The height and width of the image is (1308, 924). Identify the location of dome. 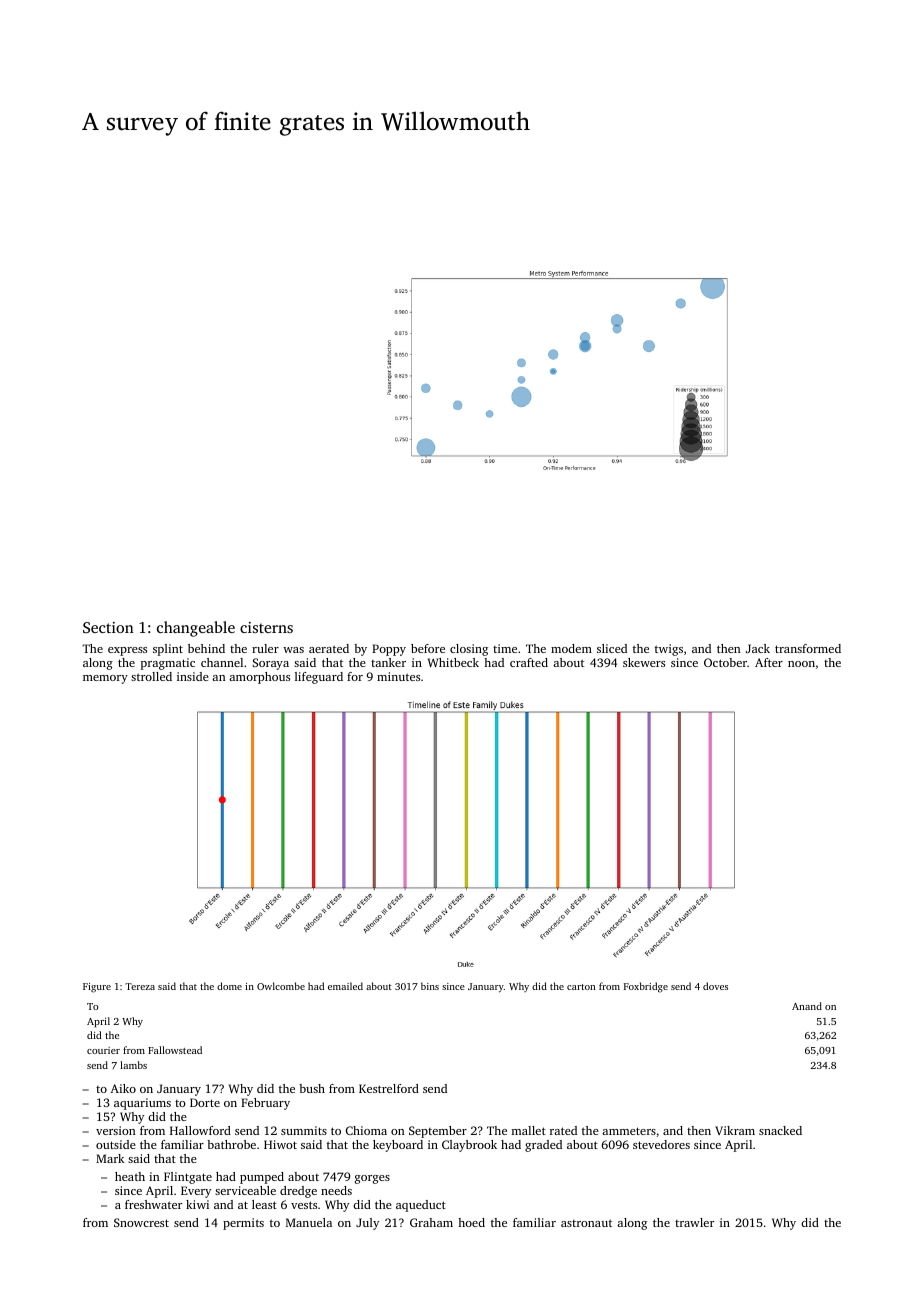
(229, 986).
